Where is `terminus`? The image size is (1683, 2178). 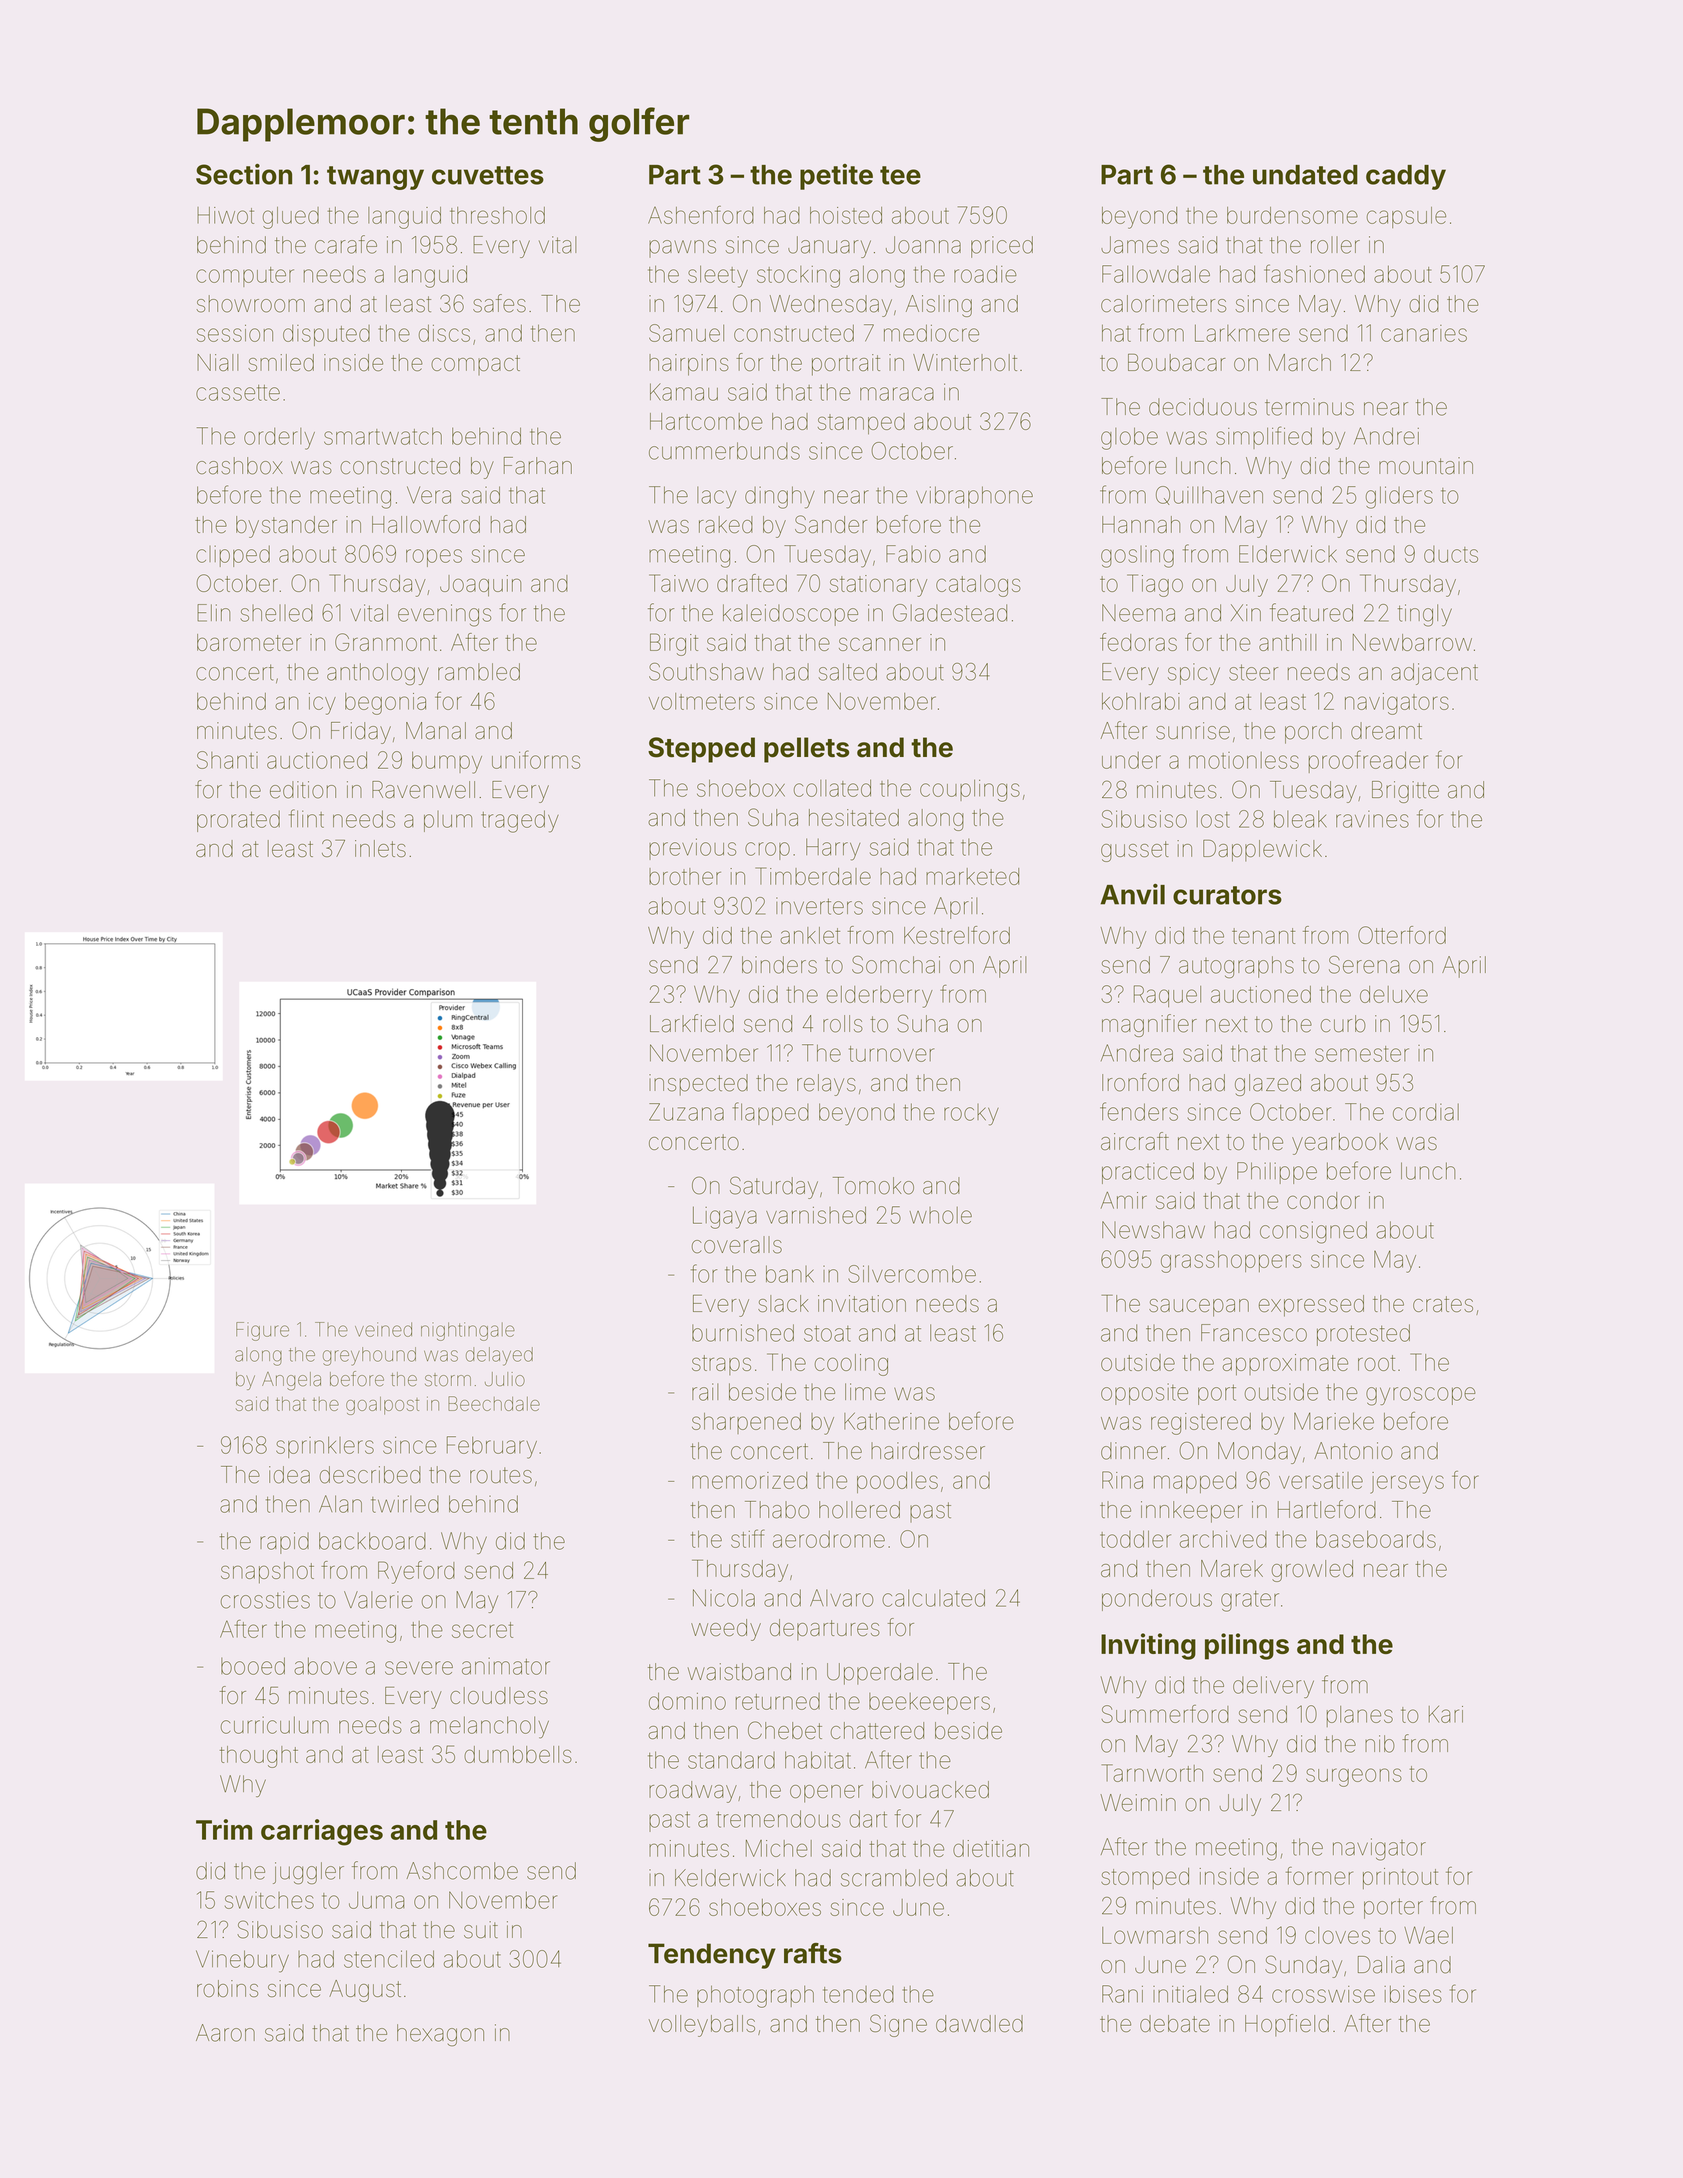
terminus is located at coordinates (1309, 407).
